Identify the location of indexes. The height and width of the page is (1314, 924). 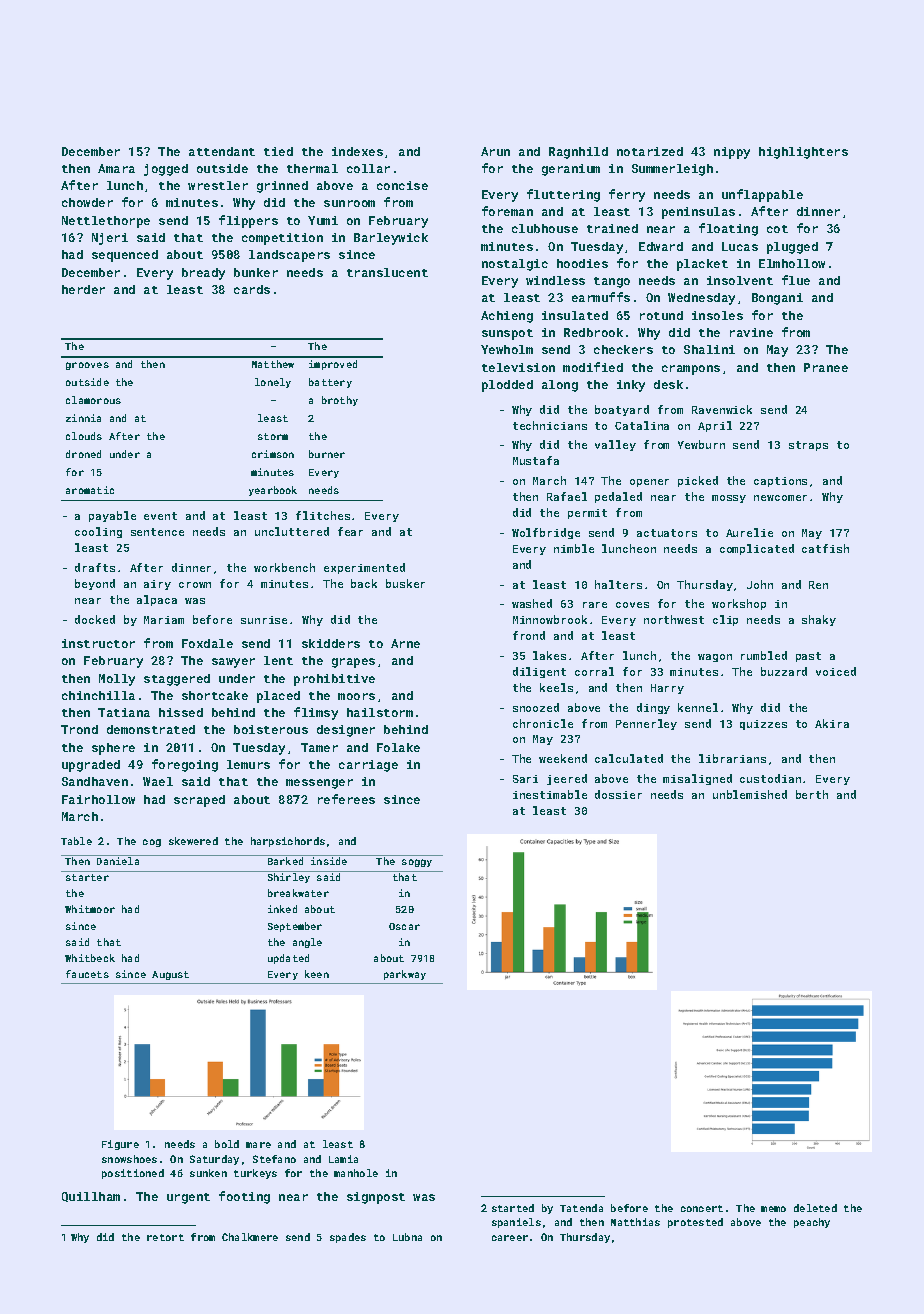
(357, 151).
